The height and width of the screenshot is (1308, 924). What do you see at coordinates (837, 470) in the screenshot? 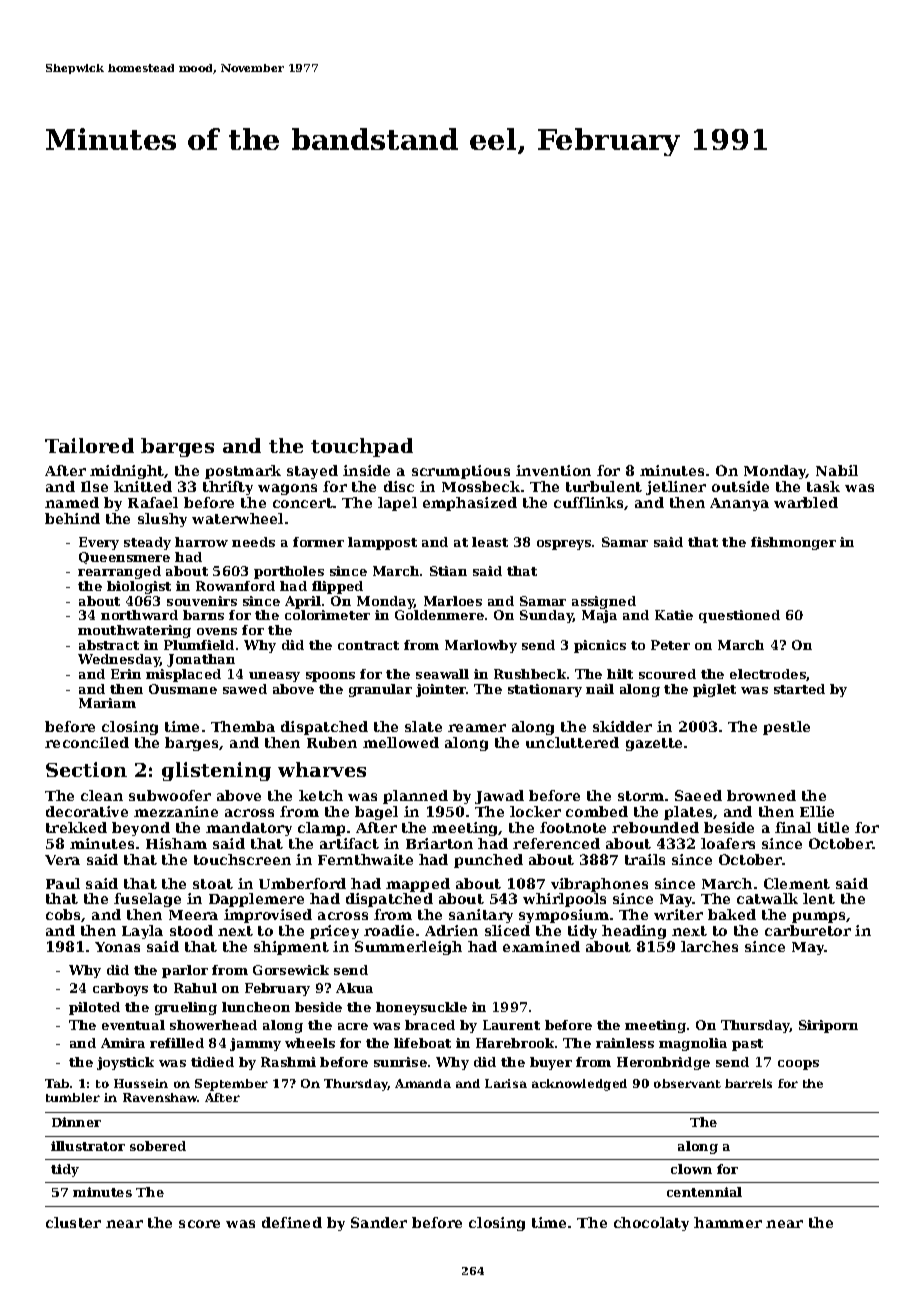
I see `Nabil` at bounding box center [837, 470].
